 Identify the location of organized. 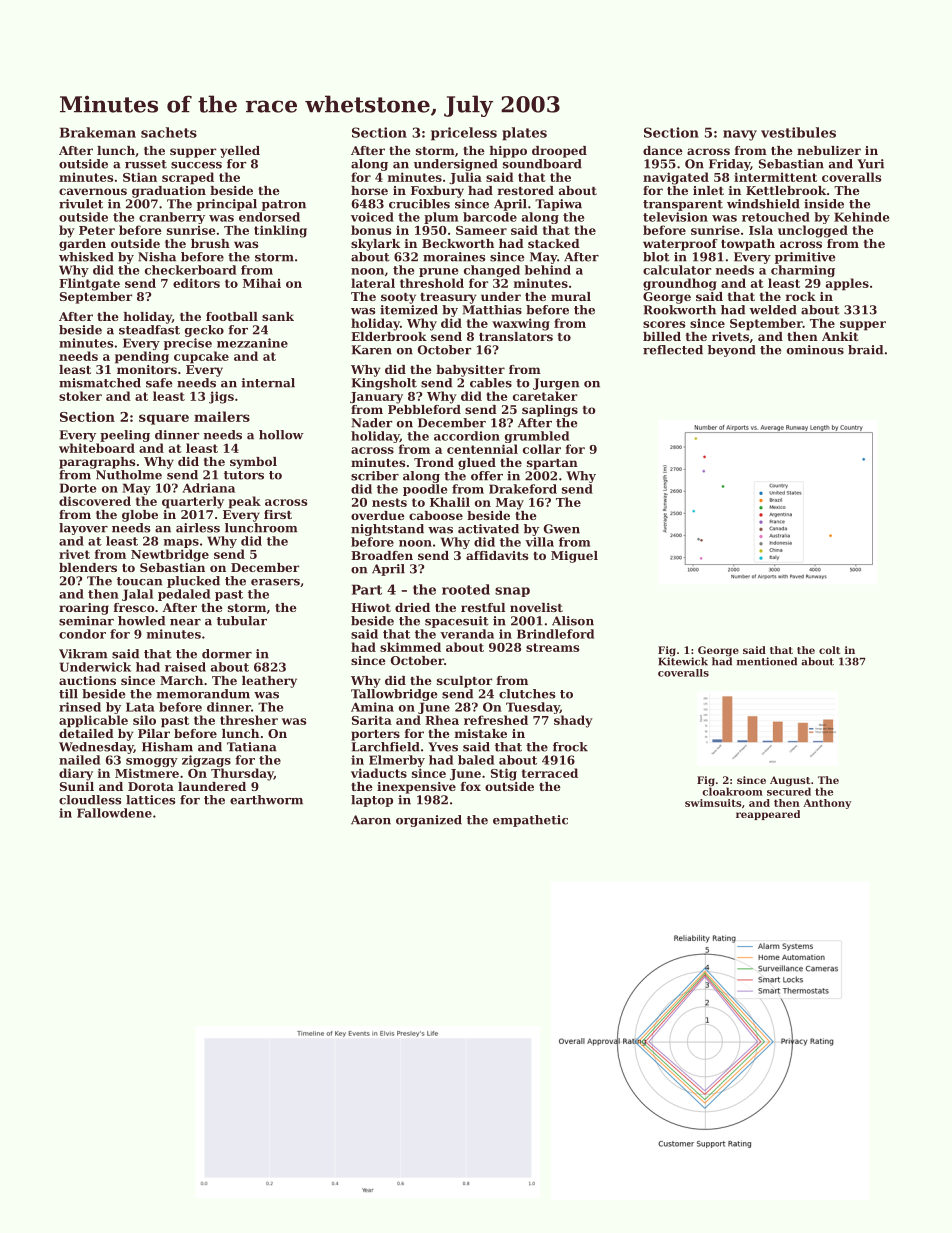
(429, 821).
